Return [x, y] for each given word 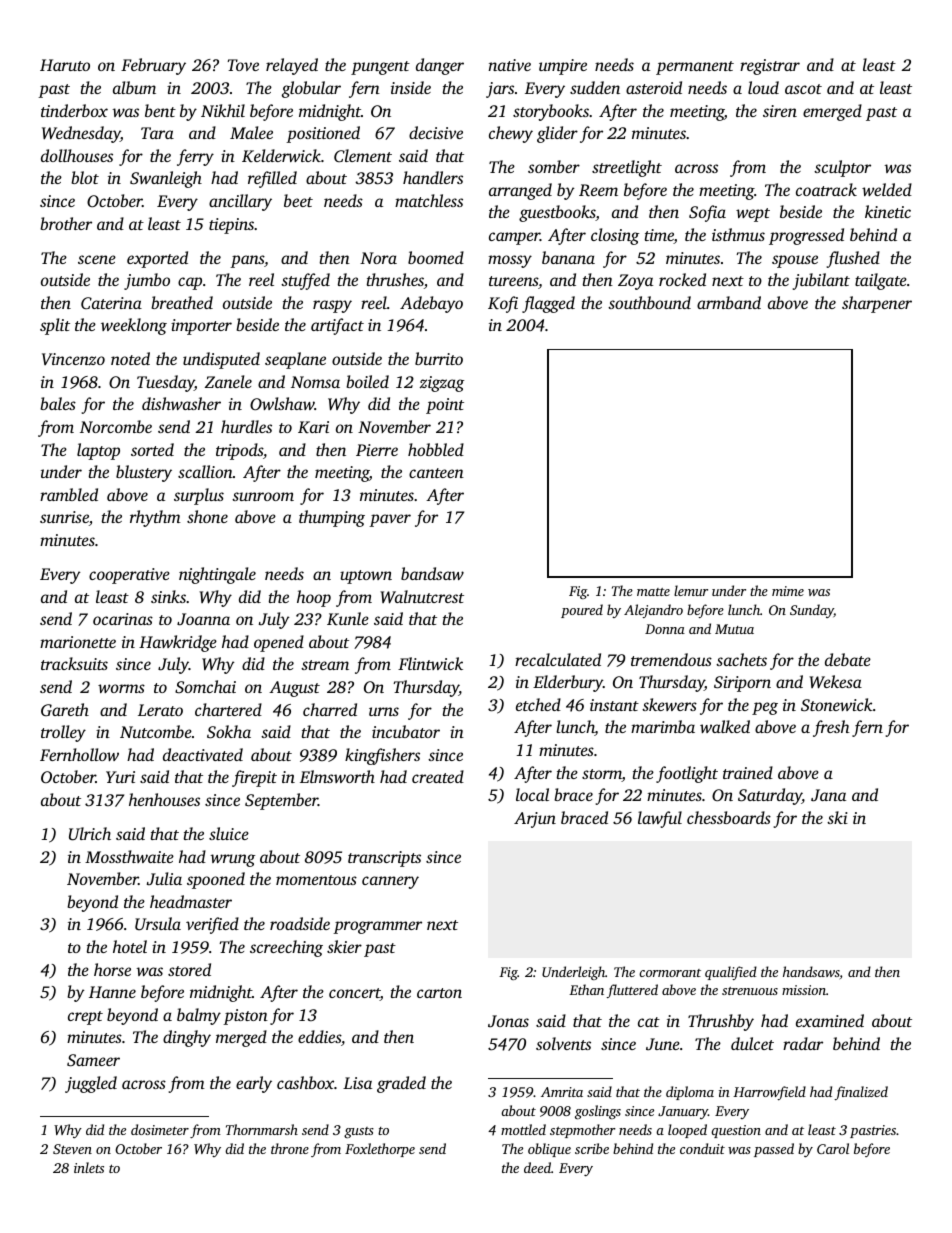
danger [440, 66]
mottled [523, 1129]
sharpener [877, 304]
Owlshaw [282, 403]
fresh [831, 728]
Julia [164, 879]
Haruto [65, 65]
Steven [72, 1149]
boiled [367, 381]
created [438, 776]
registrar [770, 67]
